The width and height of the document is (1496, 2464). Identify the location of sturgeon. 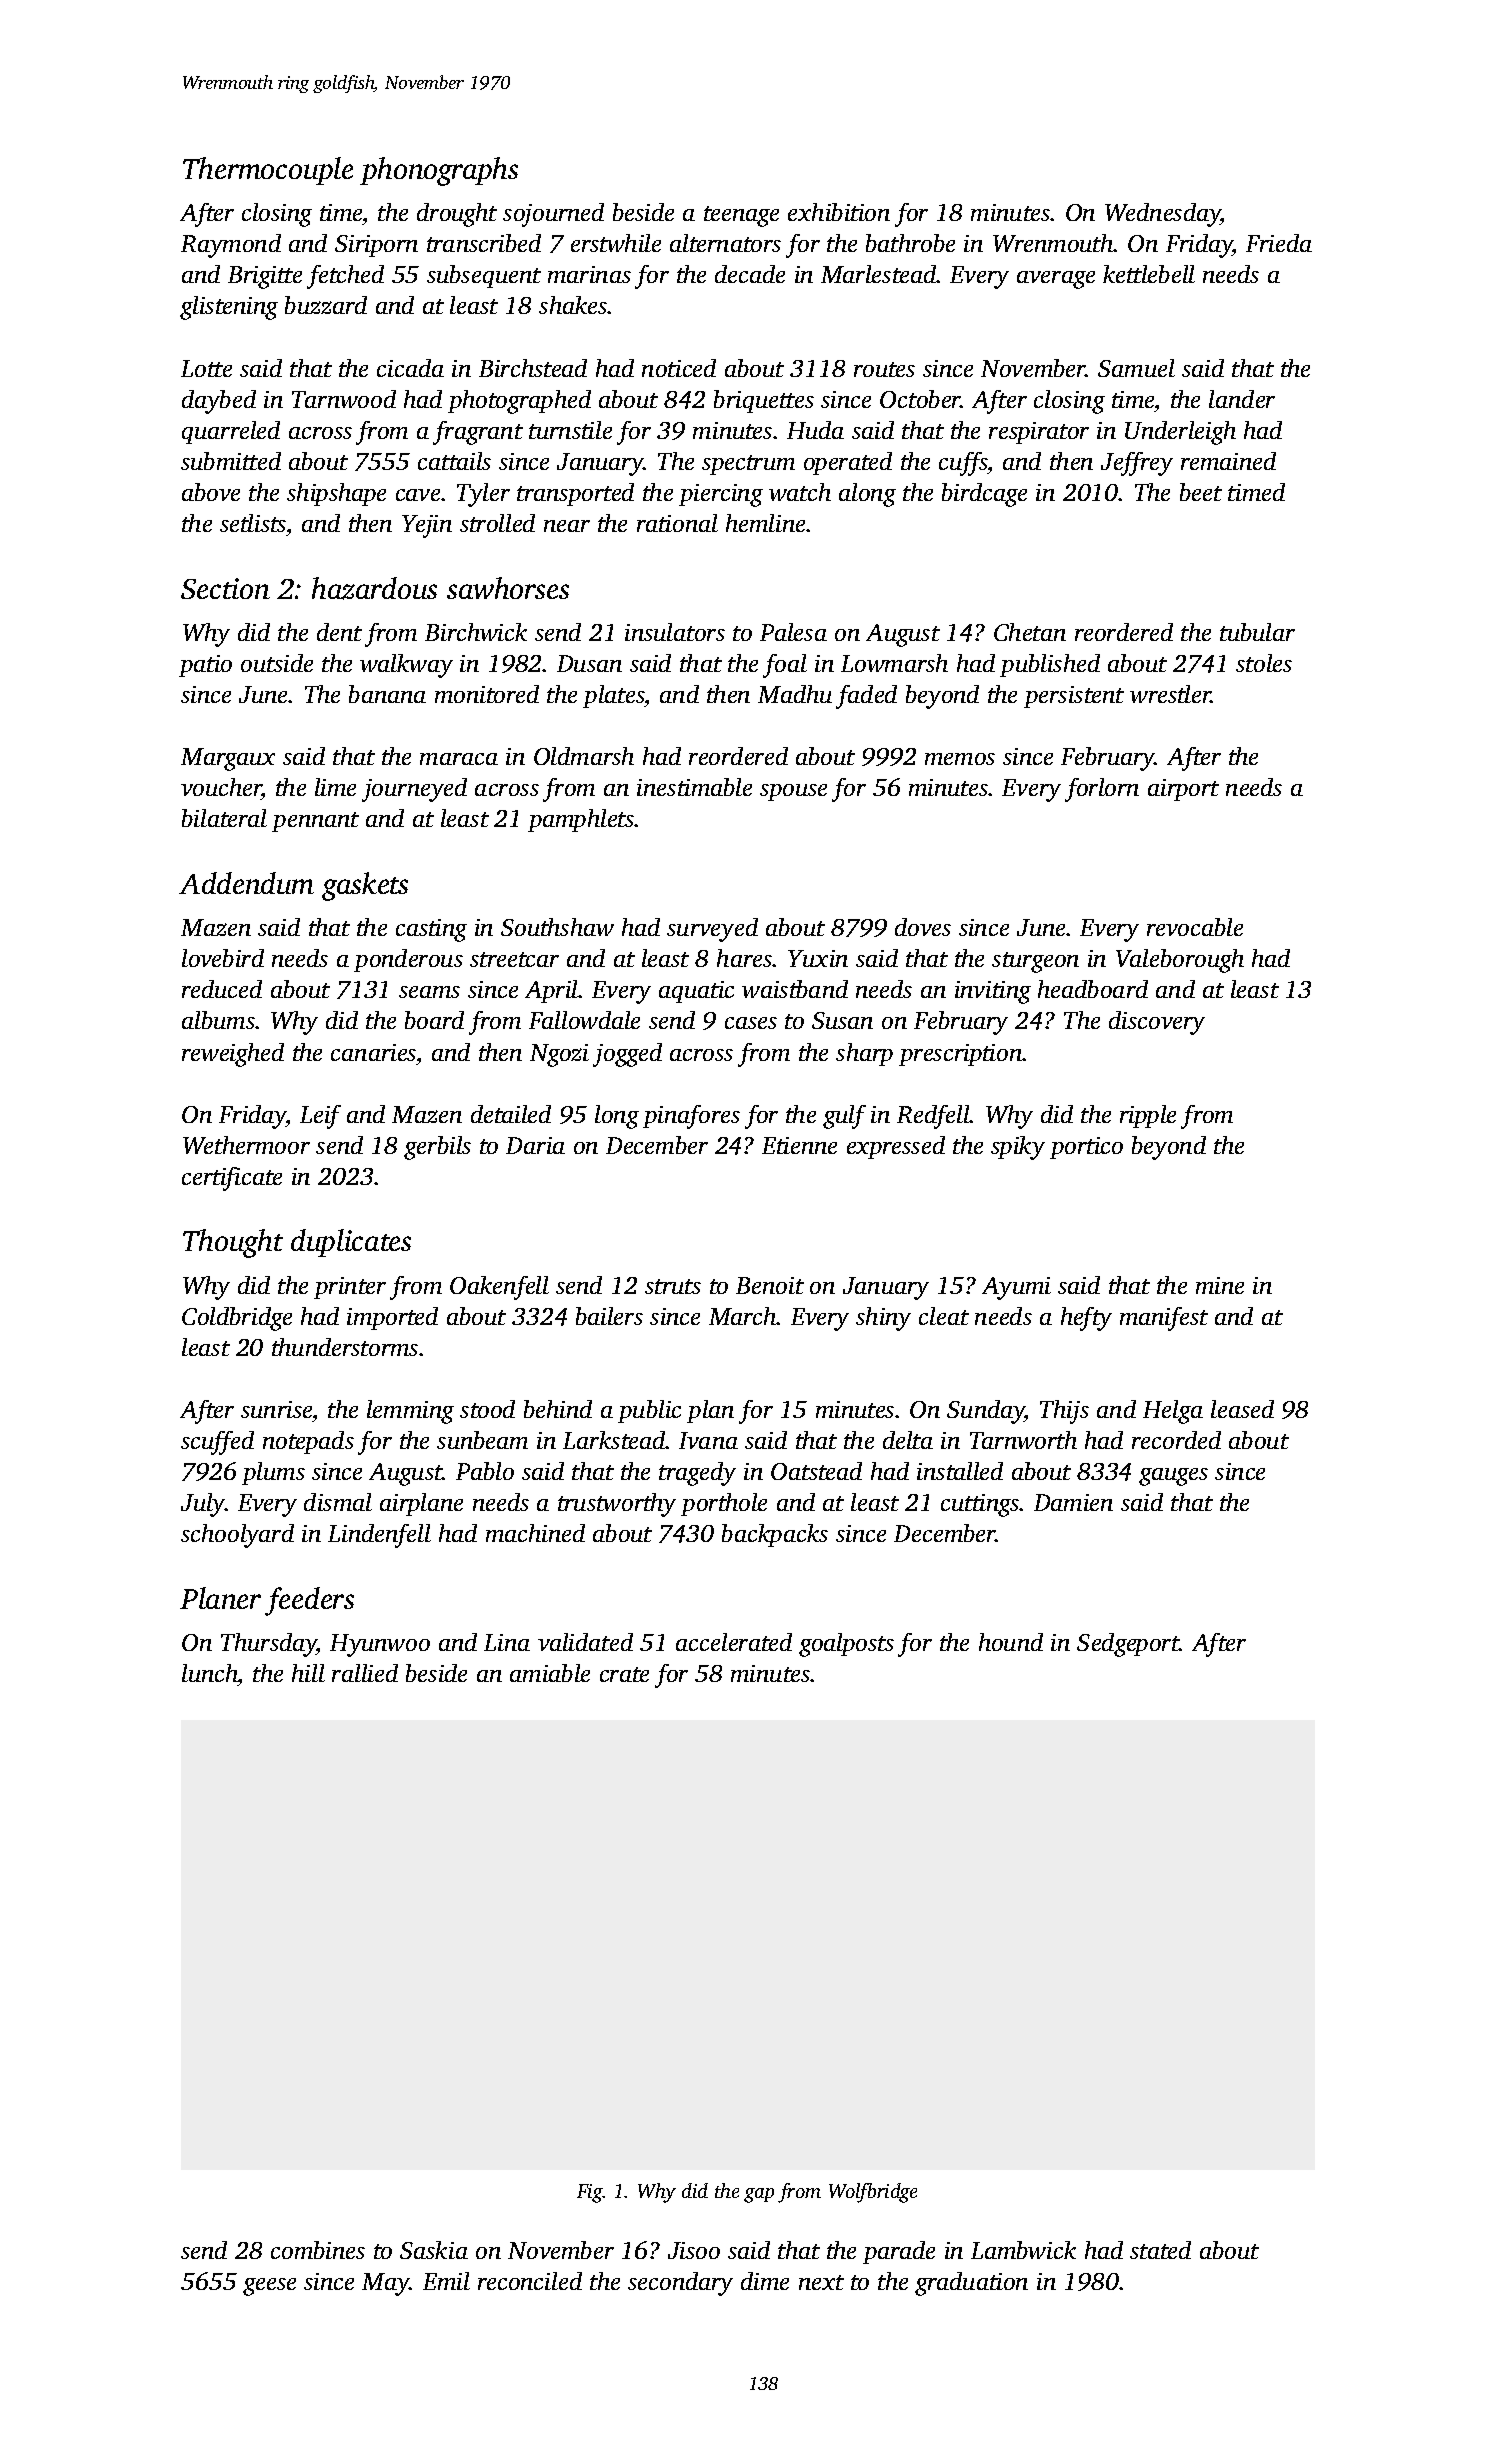
(1035, 962).
